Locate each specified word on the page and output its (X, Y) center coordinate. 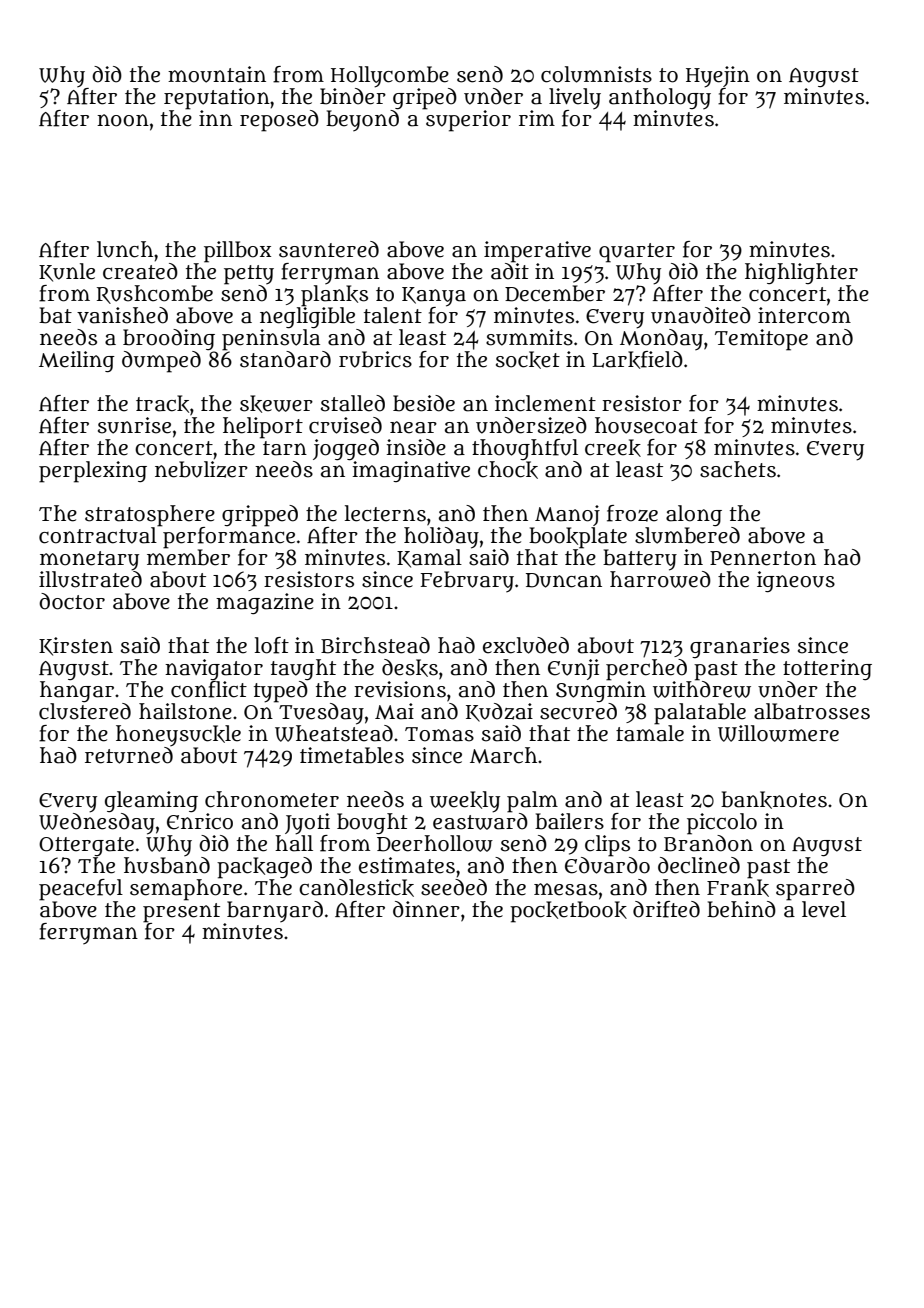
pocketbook (568, 912)
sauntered (329, 249)
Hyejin (718, 76)
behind (741, 909)
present (181, 913)
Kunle (67, 272)
